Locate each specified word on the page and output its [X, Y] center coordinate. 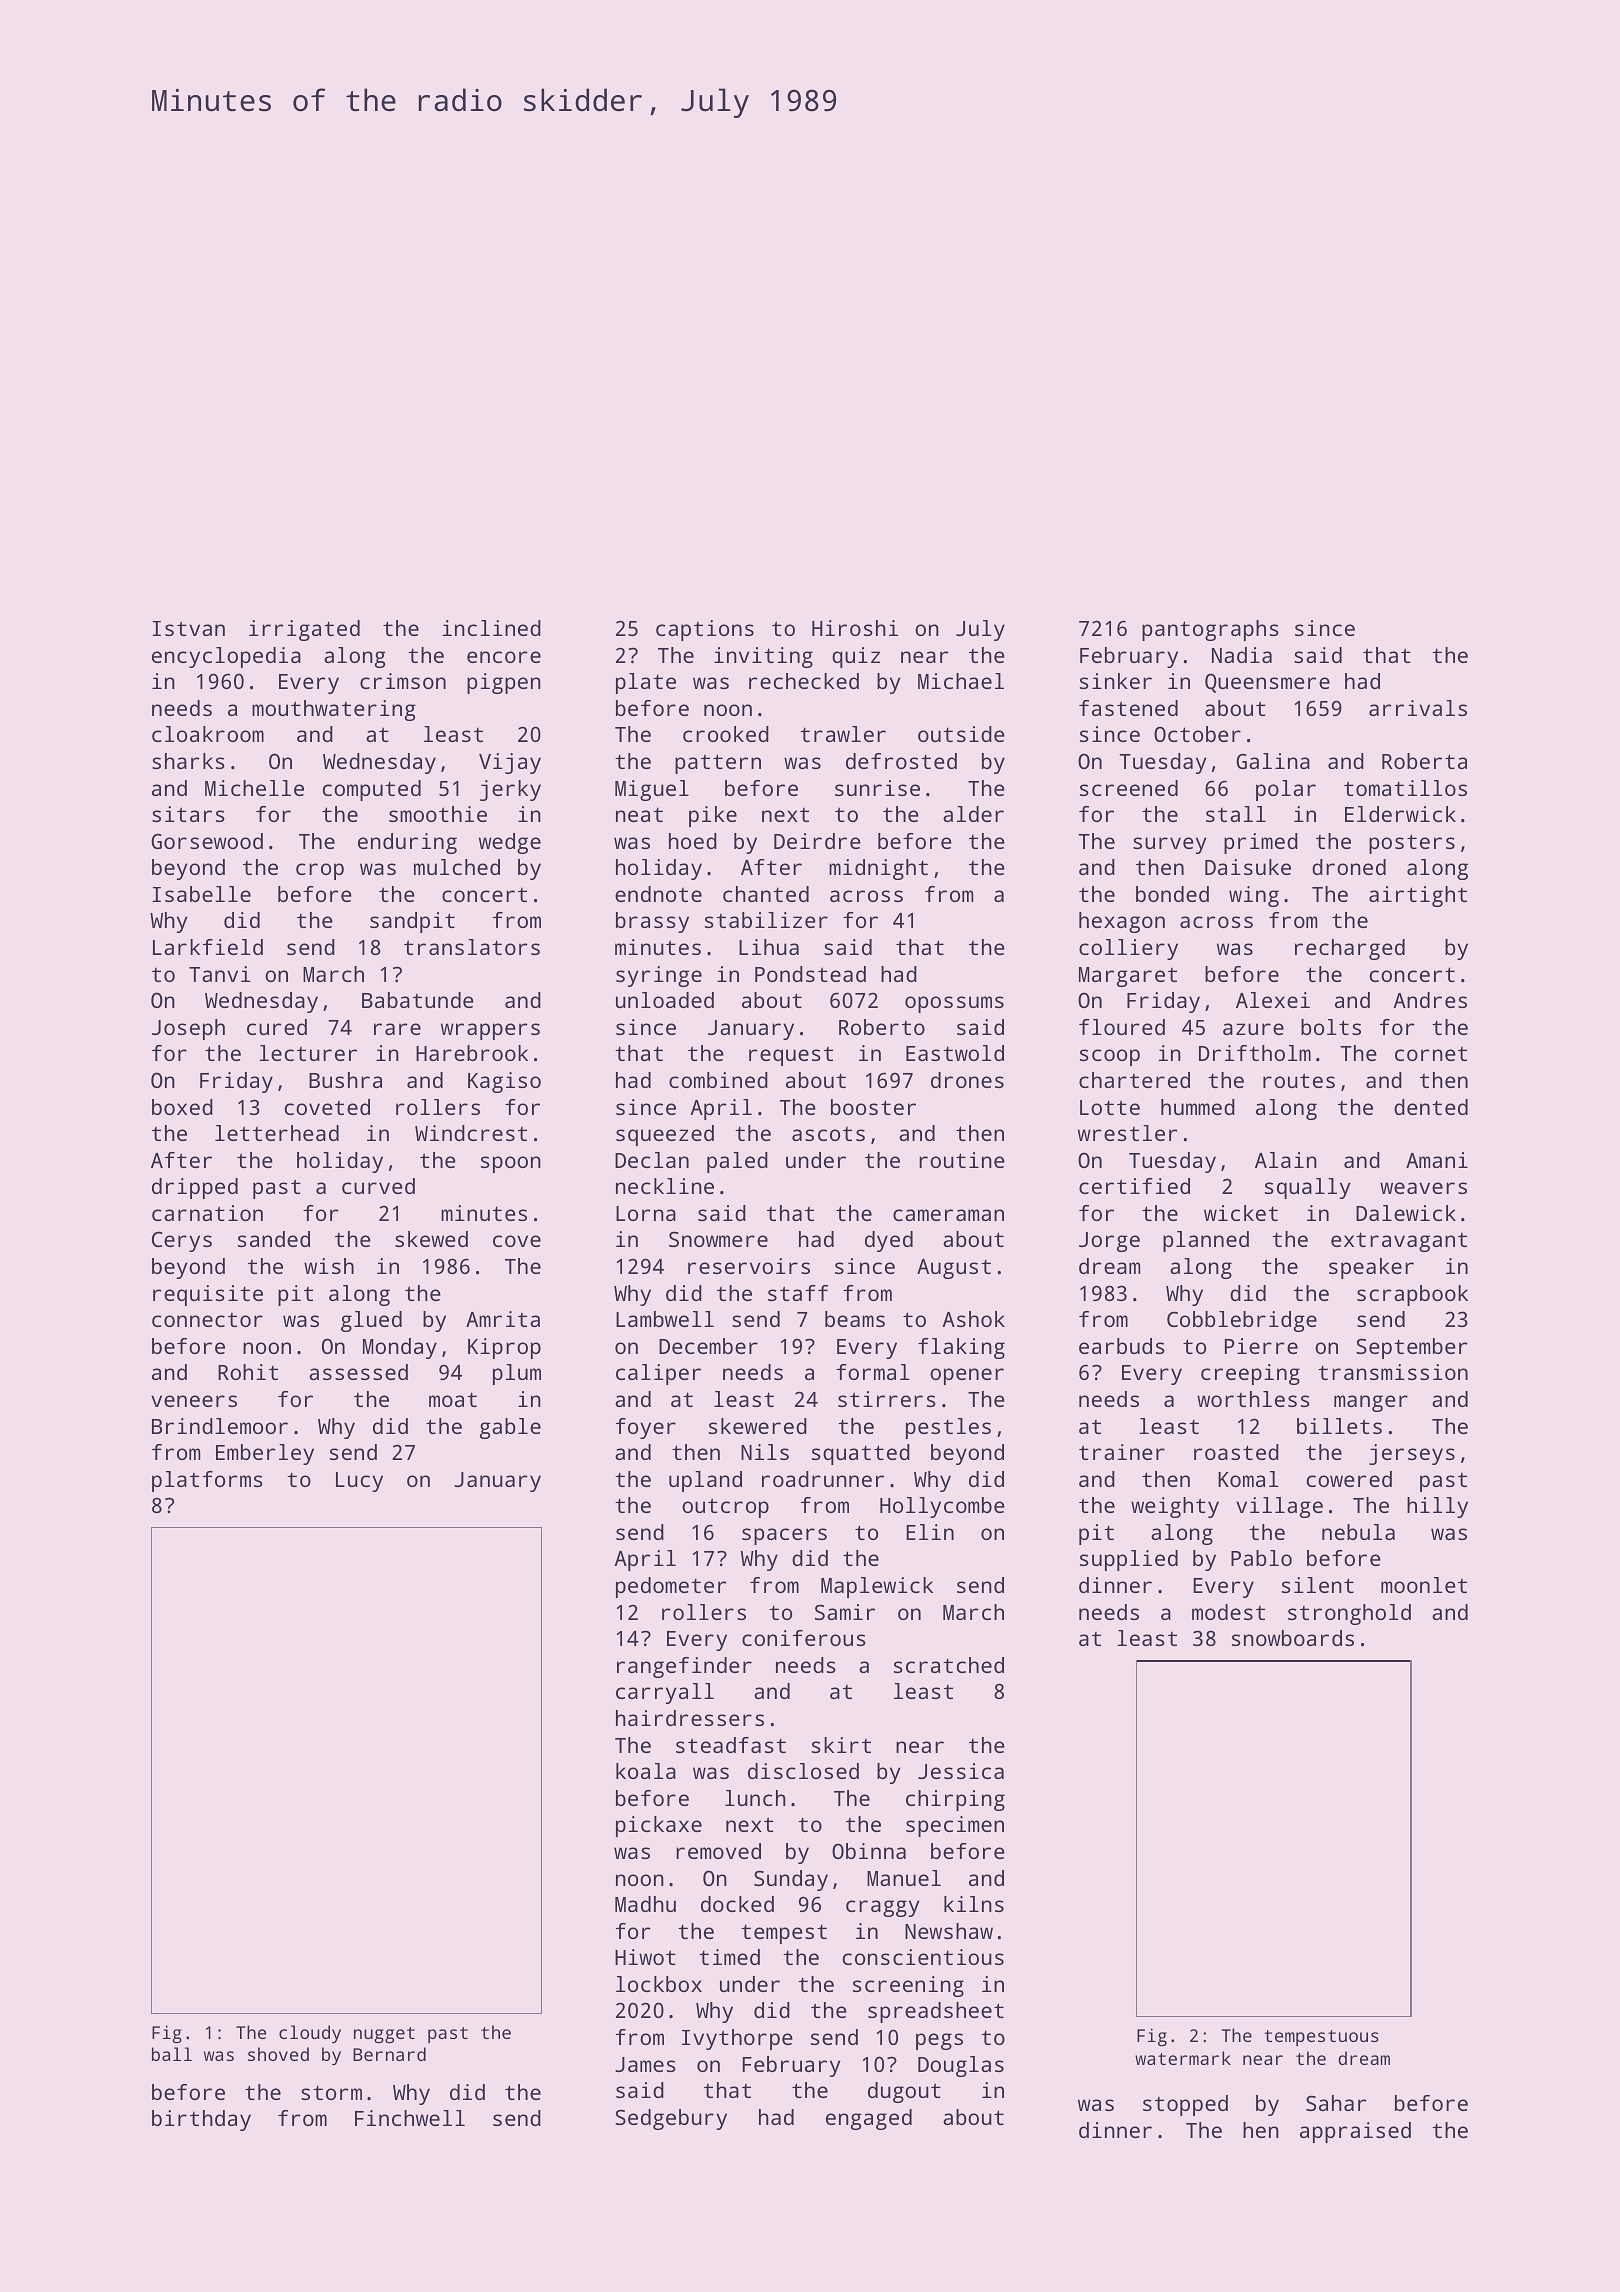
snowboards [1293, 1638]
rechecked [804, 681]
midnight [878, 869]
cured [277, 1027]
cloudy [310, 2034]
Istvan [189, 628]
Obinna [869, 1851]
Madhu [645, 1904]
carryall [665, 1693]
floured [1122, 1027]
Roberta [1424, 761]
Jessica [961, 1771]
